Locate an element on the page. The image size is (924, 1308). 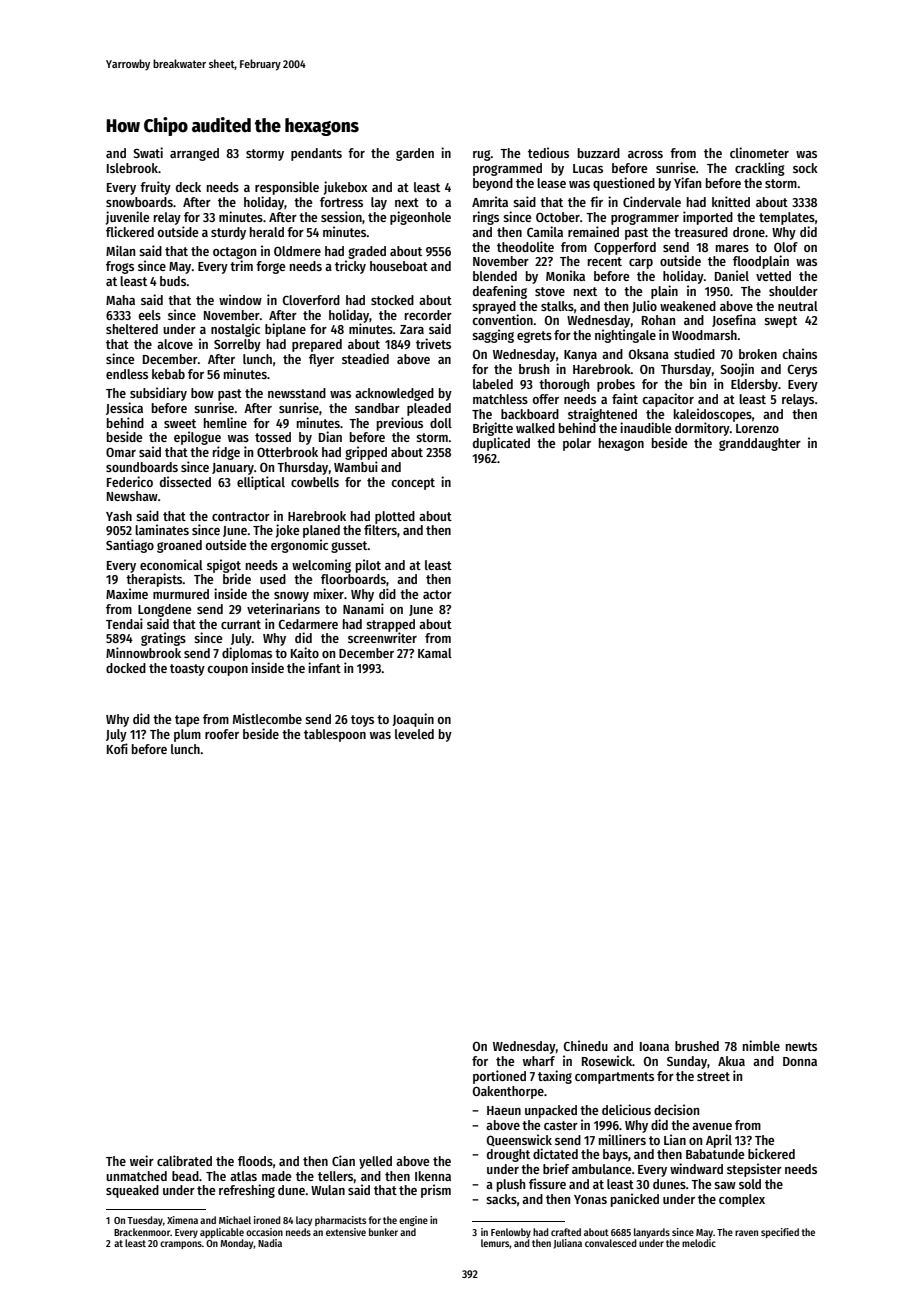
toys is located at coordinates (362, 721).
